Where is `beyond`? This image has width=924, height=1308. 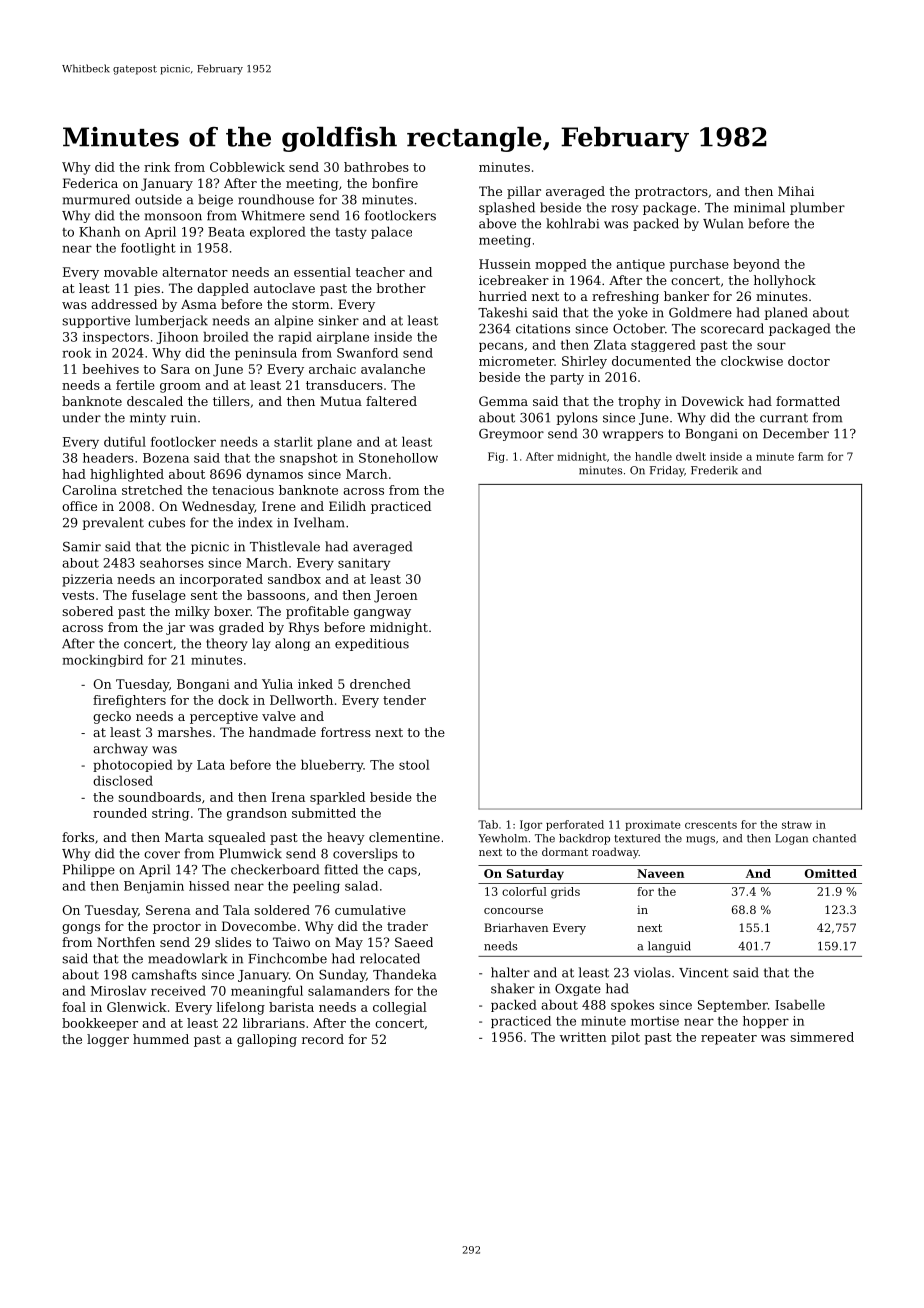
beyond is located at coordinates (756, 265).
